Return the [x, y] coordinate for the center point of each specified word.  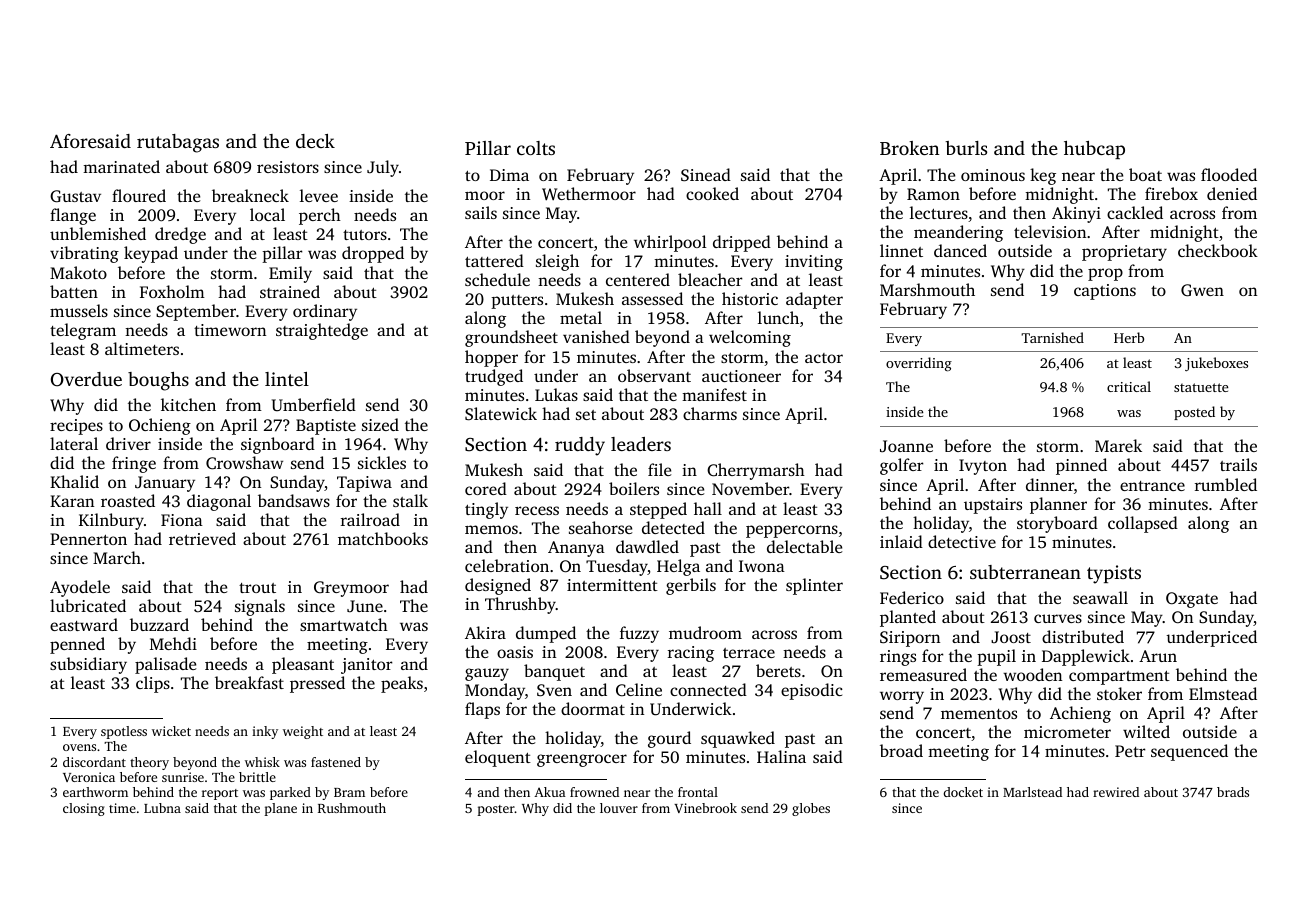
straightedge [322, 331]
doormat [593, 708]
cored [486, 488]
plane [281, 809]
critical [1129, 386]
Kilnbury [111, 521]
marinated [121, 166]
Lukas [556, 394]
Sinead [706, 175]
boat [1145, 174]
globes [811, 809]
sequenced [1189, 752]
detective [962, 541]
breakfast [249, 682]
